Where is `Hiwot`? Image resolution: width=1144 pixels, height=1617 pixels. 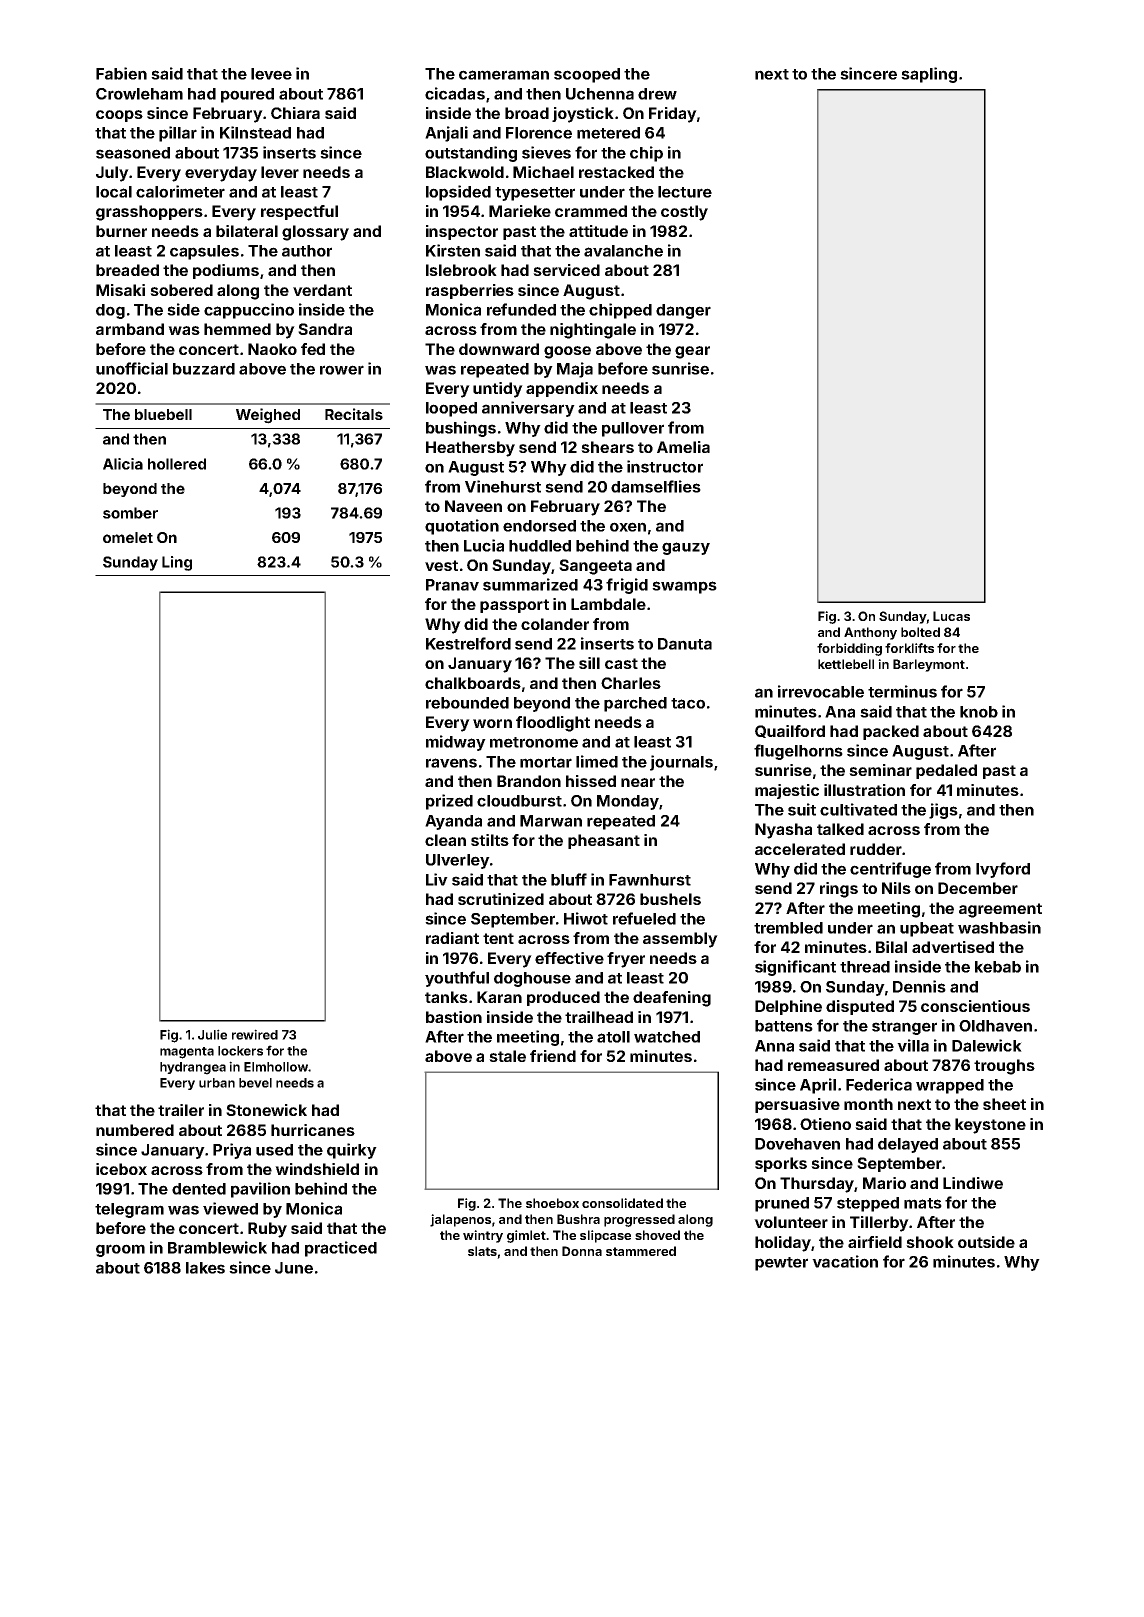 Hiwot is located at coordinates (586, 918).
